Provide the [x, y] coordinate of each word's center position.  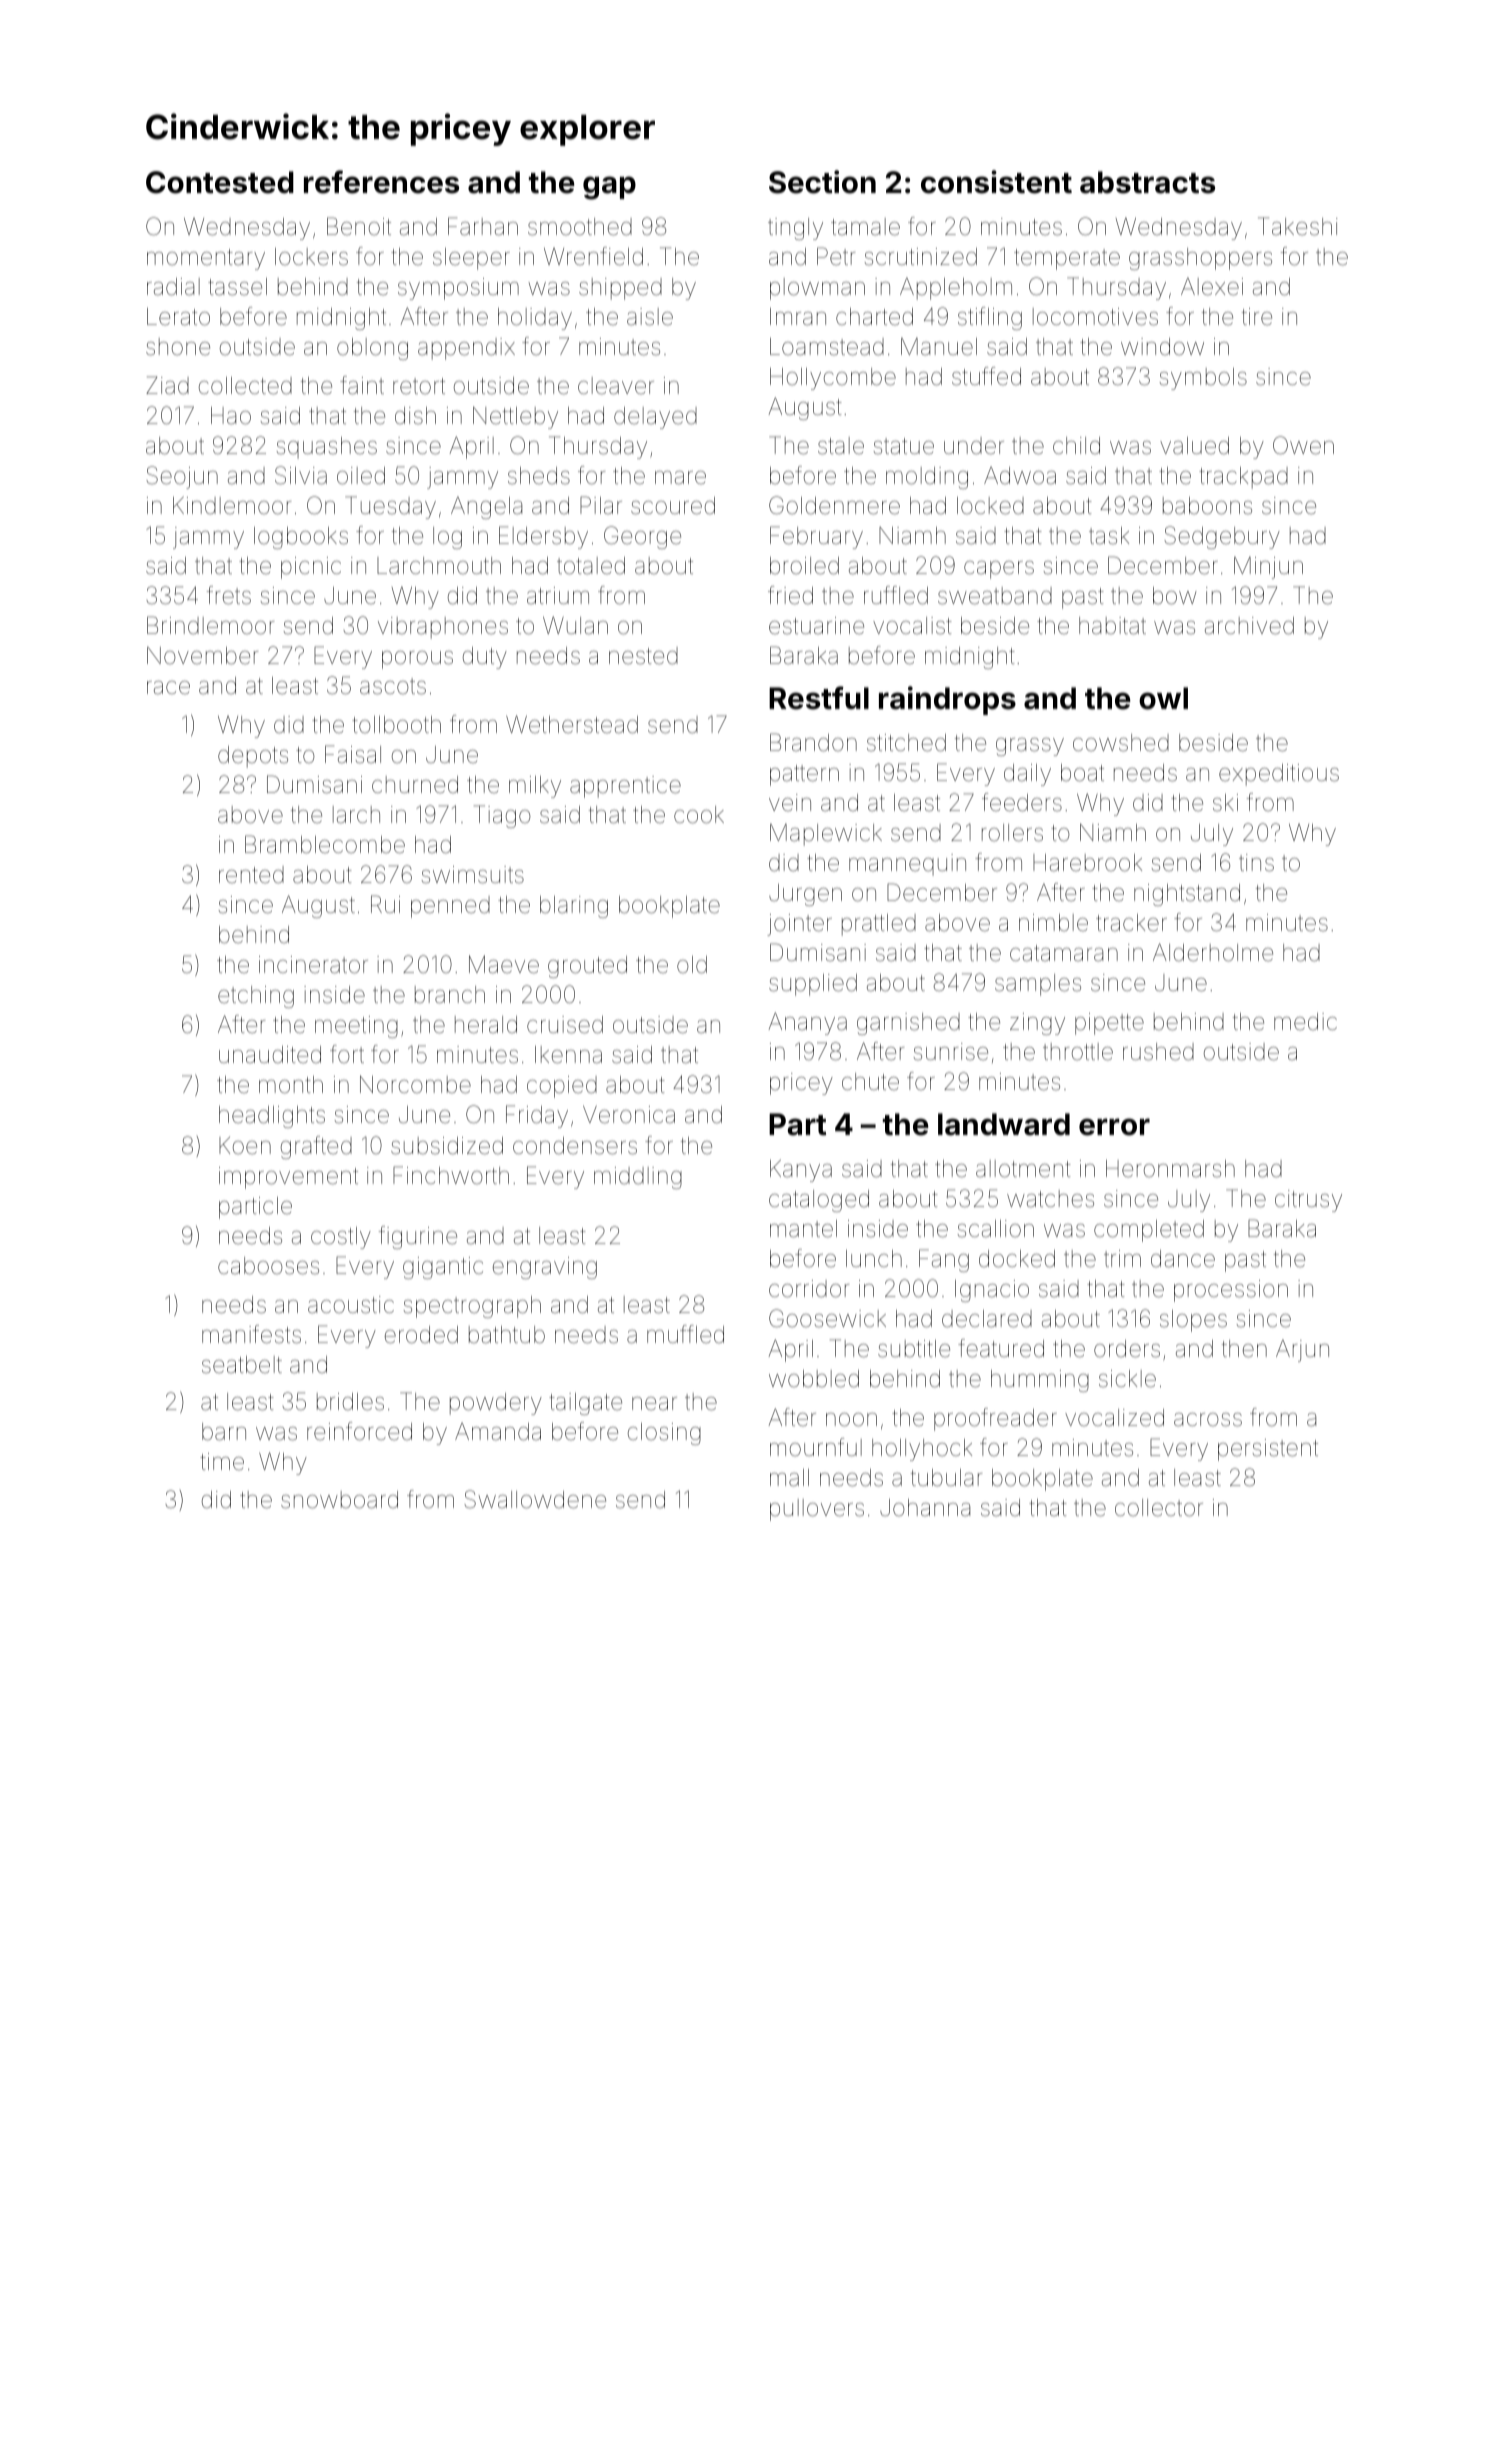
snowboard [339, 1500]
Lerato [178, 317]
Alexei [1212, 287]
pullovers [817, 1510]
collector [1159, 1508]
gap [609, 188]
